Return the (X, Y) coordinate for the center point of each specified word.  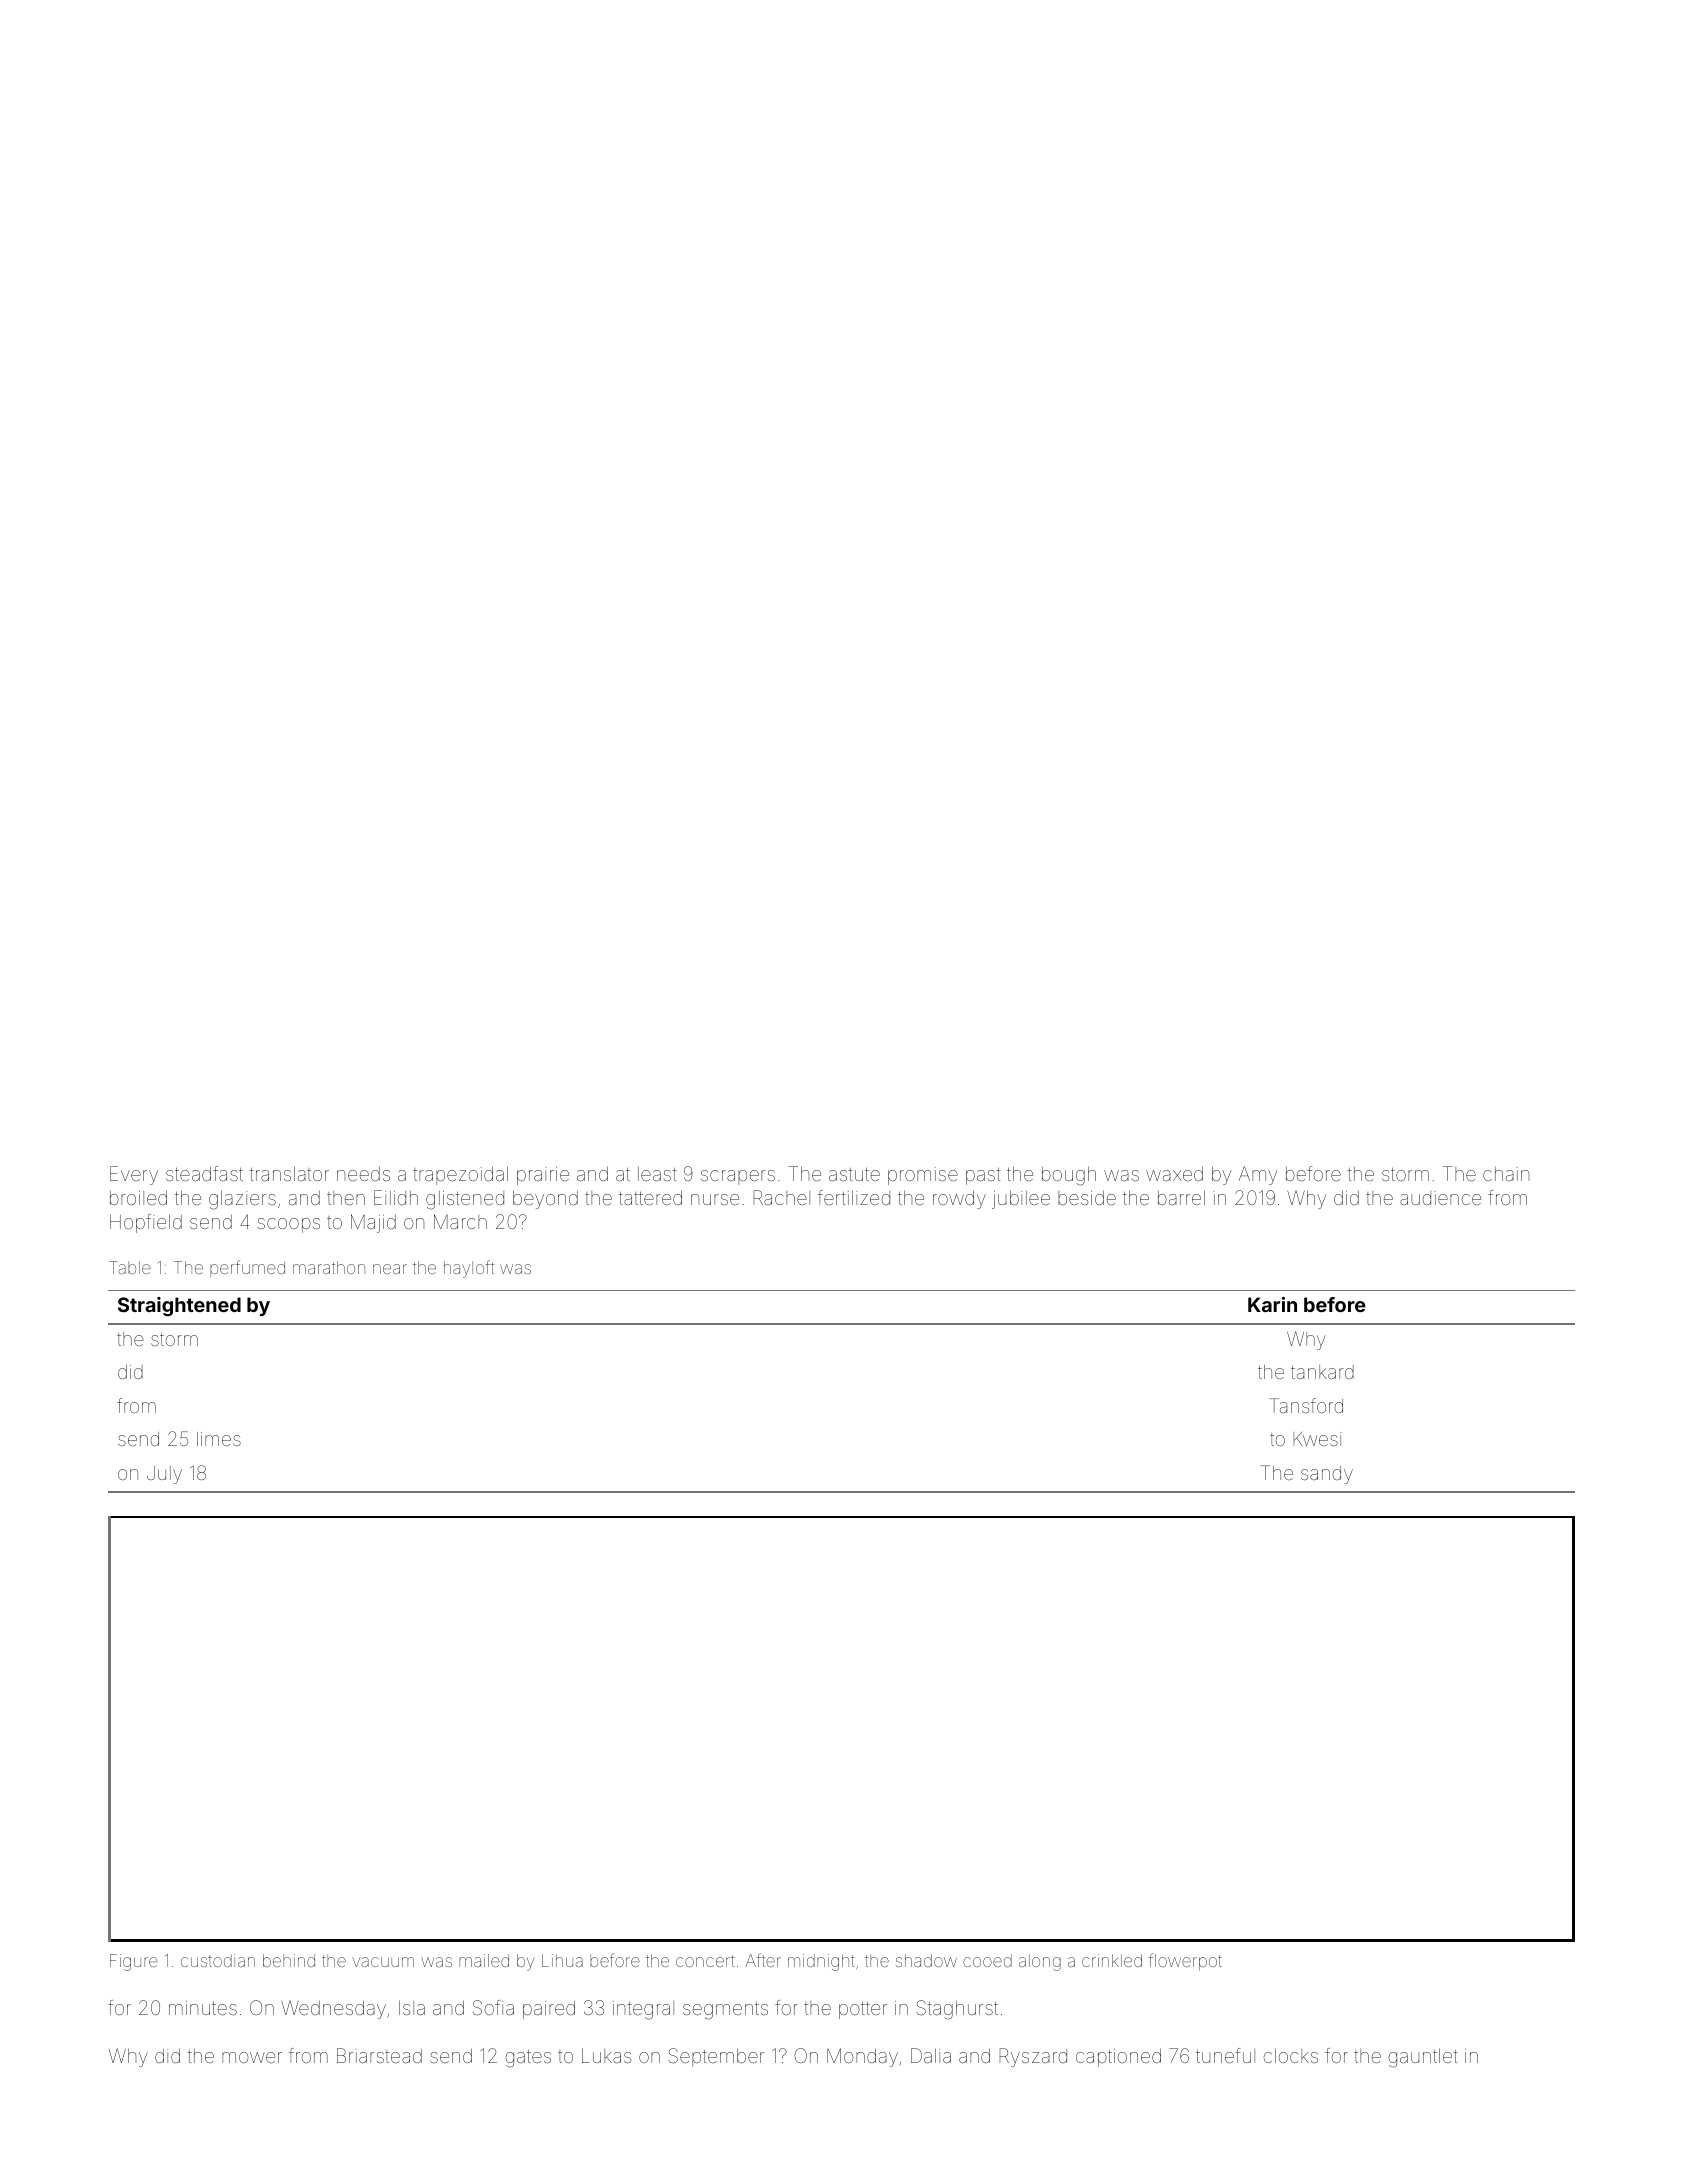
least (657, 1174)
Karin (1272, 1304)
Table (130, 1267)
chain (1506, 1174)
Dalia (931, 2055)
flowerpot (1185, 1962)
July (164, 1475)
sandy (1327, 1475)
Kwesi (1317, 1439)
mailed (484, 1960)
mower (252, 2057)
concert (705, 1961)
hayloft (469, 1269)
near (390, 1269)
